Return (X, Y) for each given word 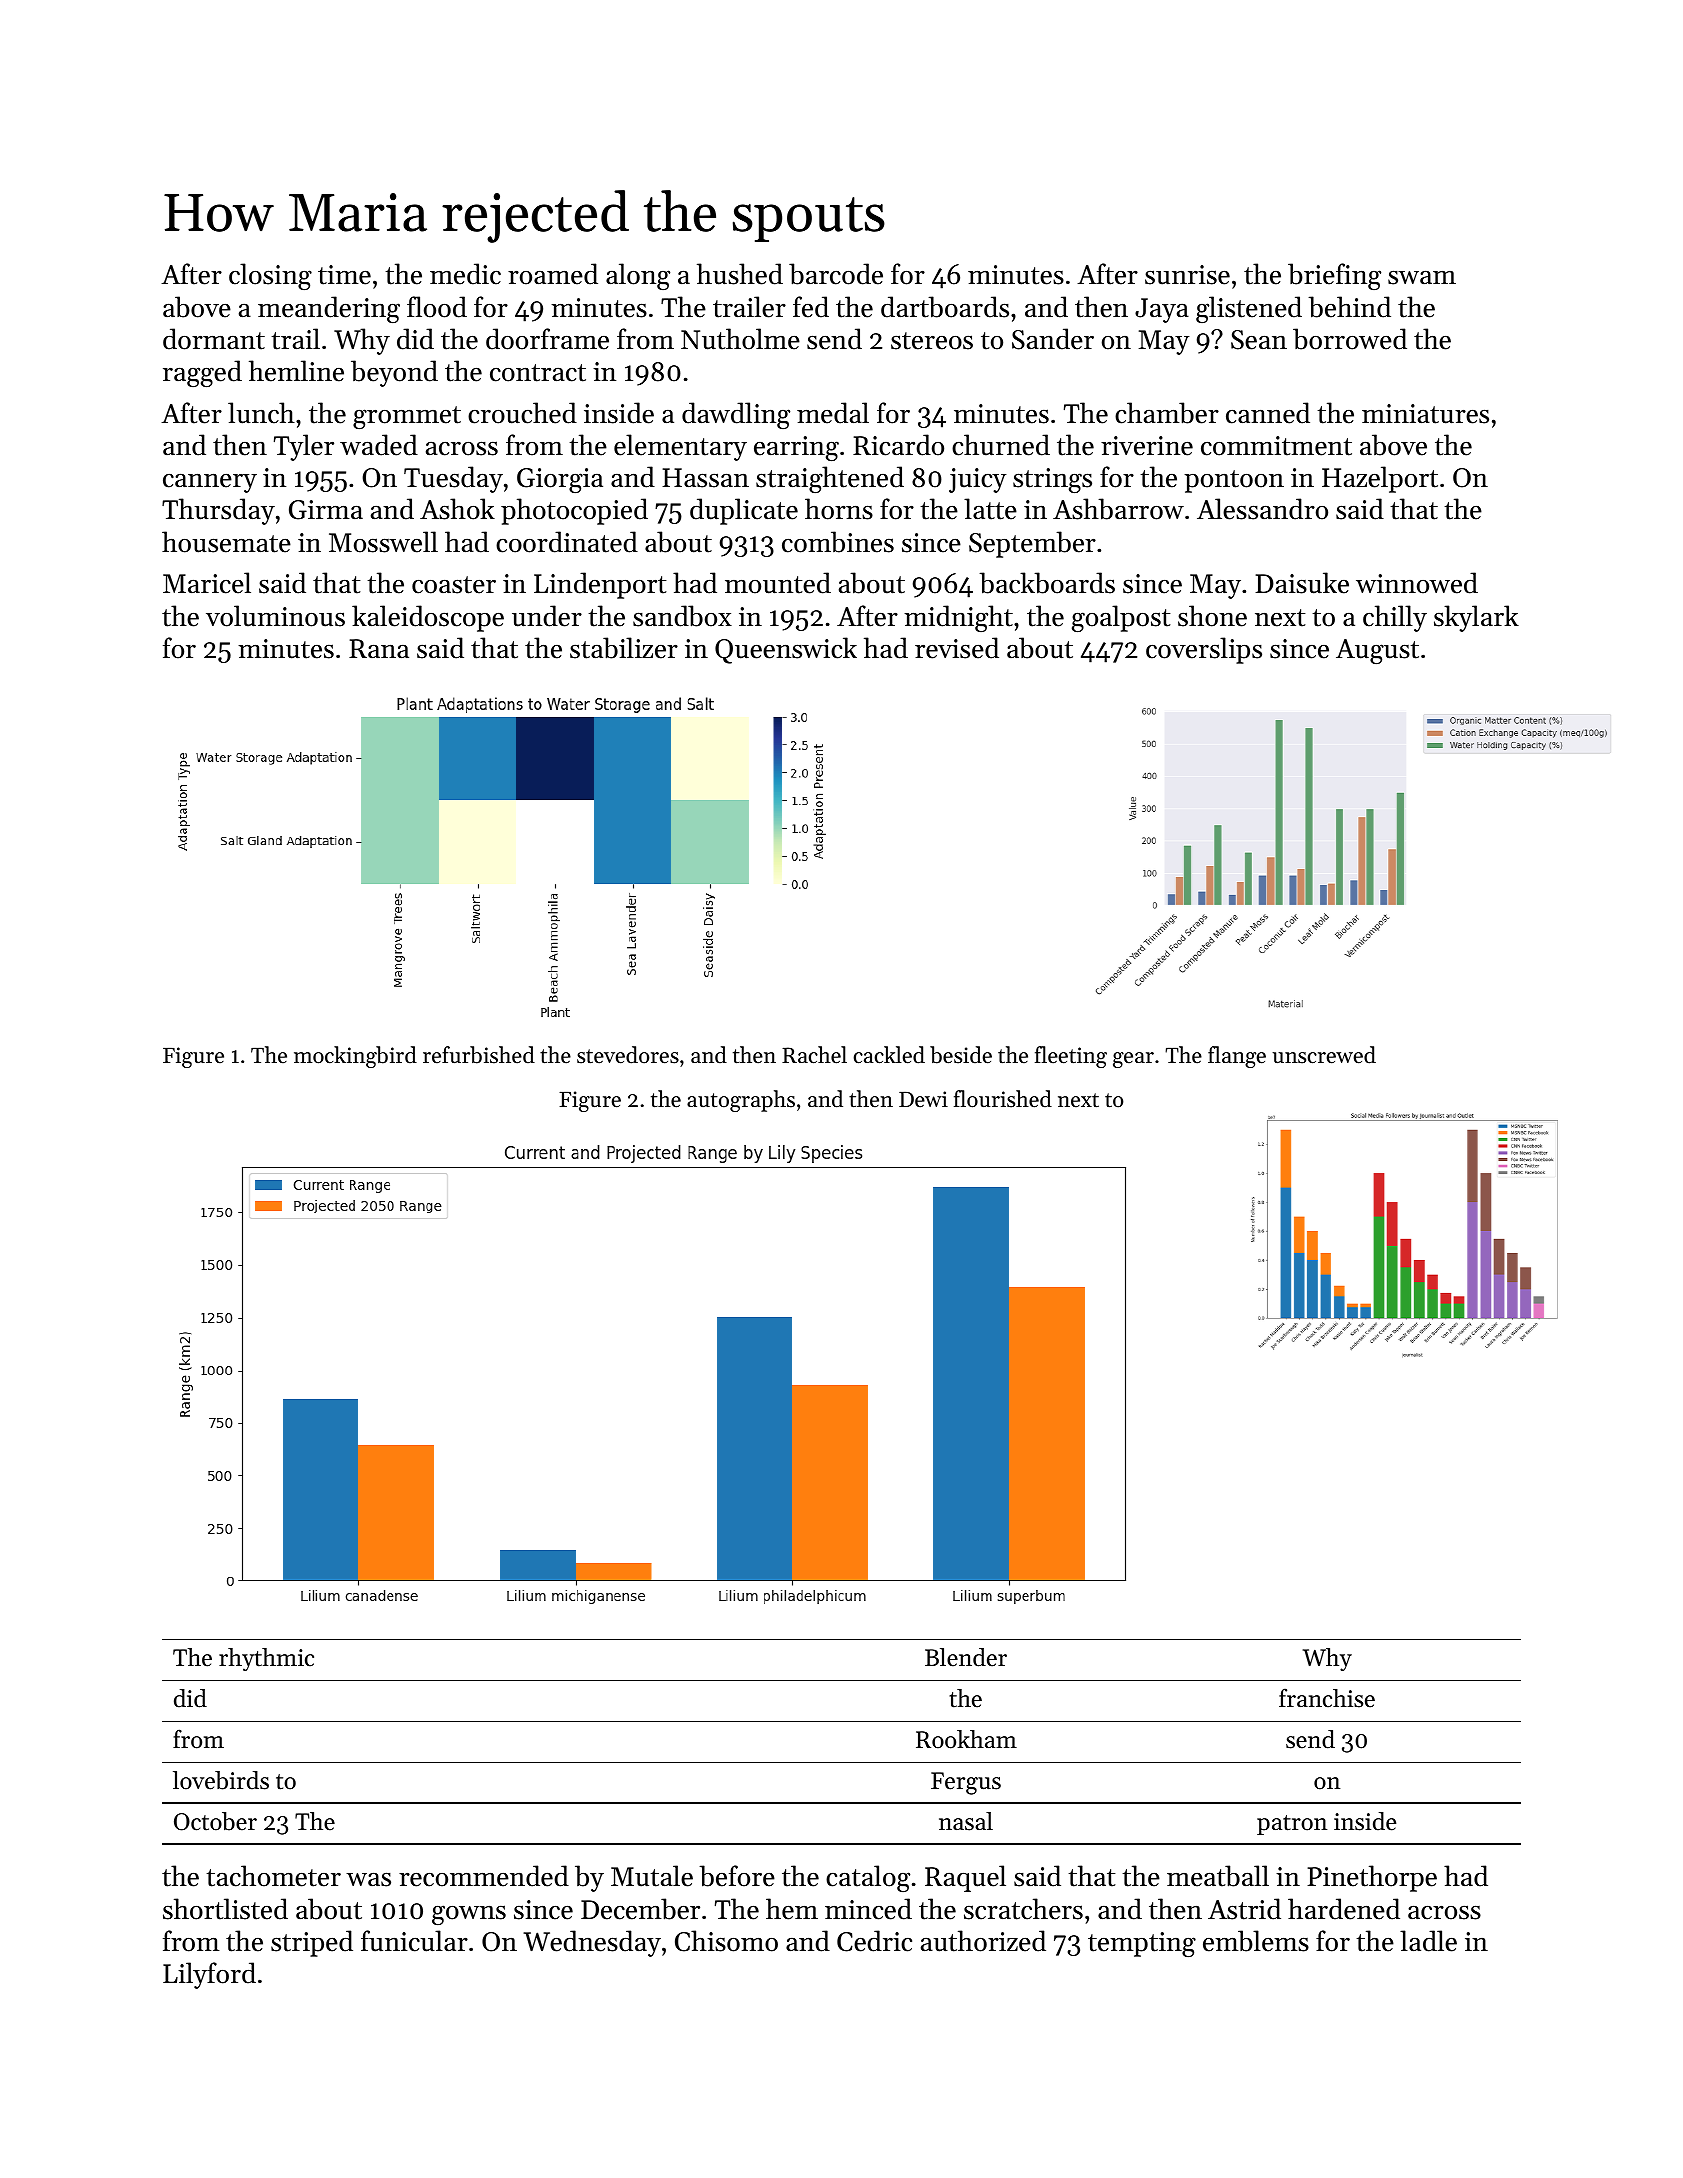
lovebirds (221, 1780)
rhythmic (266, 1659)
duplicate (744, 511)
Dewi (923, 1099)
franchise (1327, 1698)
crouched (522, 413)
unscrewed (1324, 1055)
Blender (966, 1657)
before (737, 1876)
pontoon (1234, 481)
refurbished (479, 1055)
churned (1001, 445)
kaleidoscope (428, 618)
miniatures (1425, 414)
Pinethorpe (1372, 1878)
